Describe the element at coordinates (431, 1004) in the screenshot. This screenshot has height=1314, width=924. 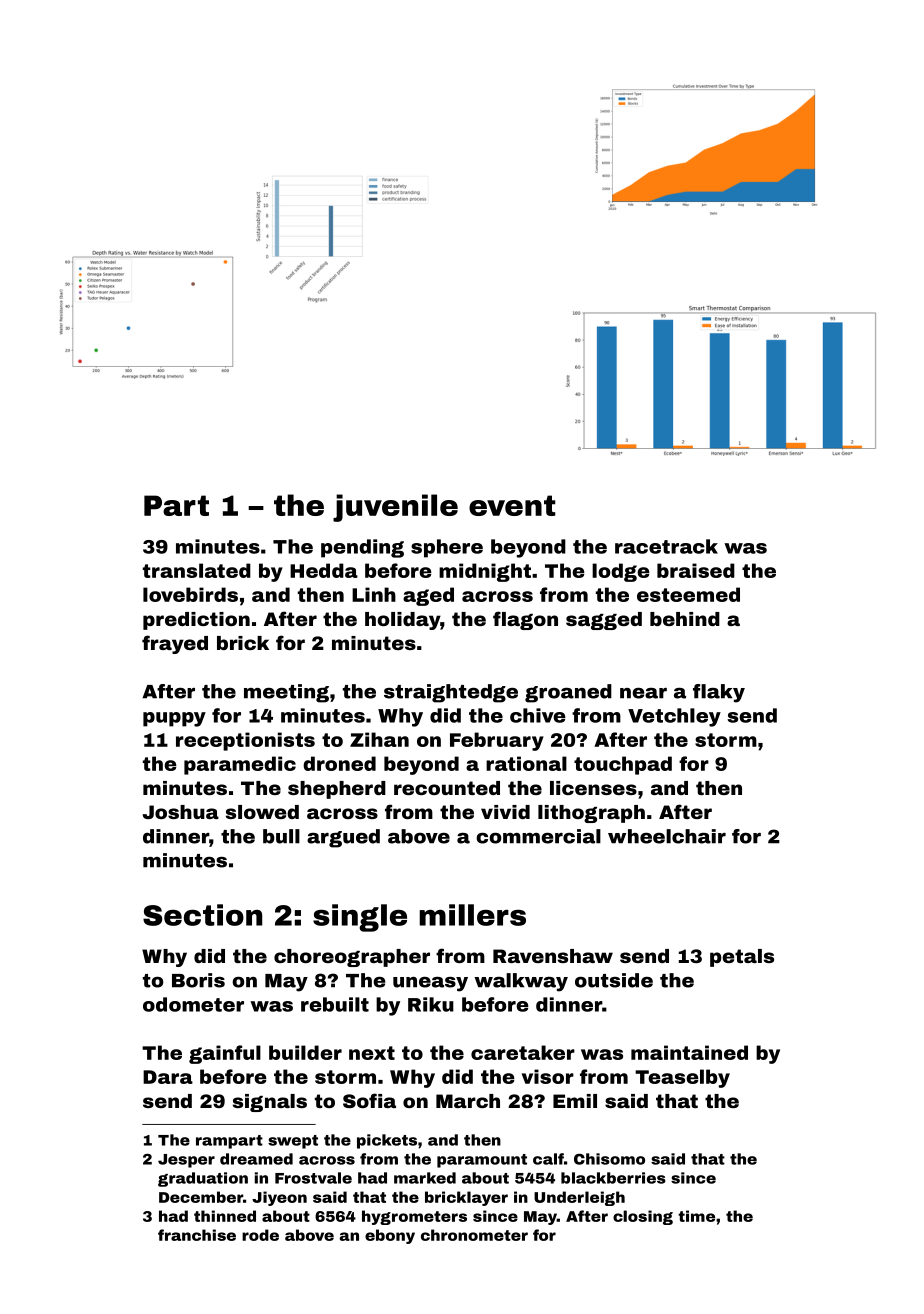
I see `Riku` at that location.
